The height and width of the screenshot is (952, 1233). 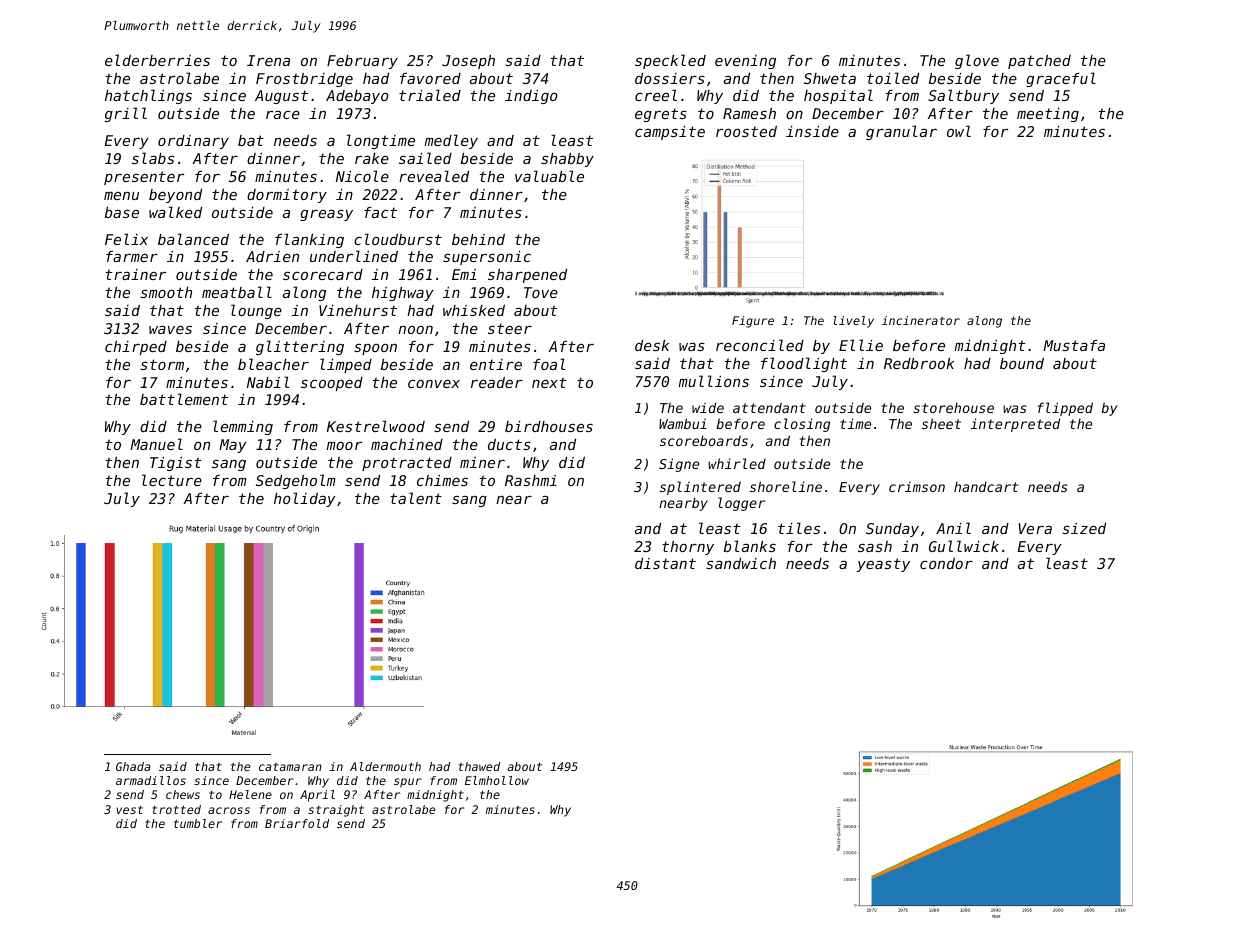 What do you see at coordinates (487, 258) in the screenshot?
I see `supersonic` at bounding box center [487, 258].
